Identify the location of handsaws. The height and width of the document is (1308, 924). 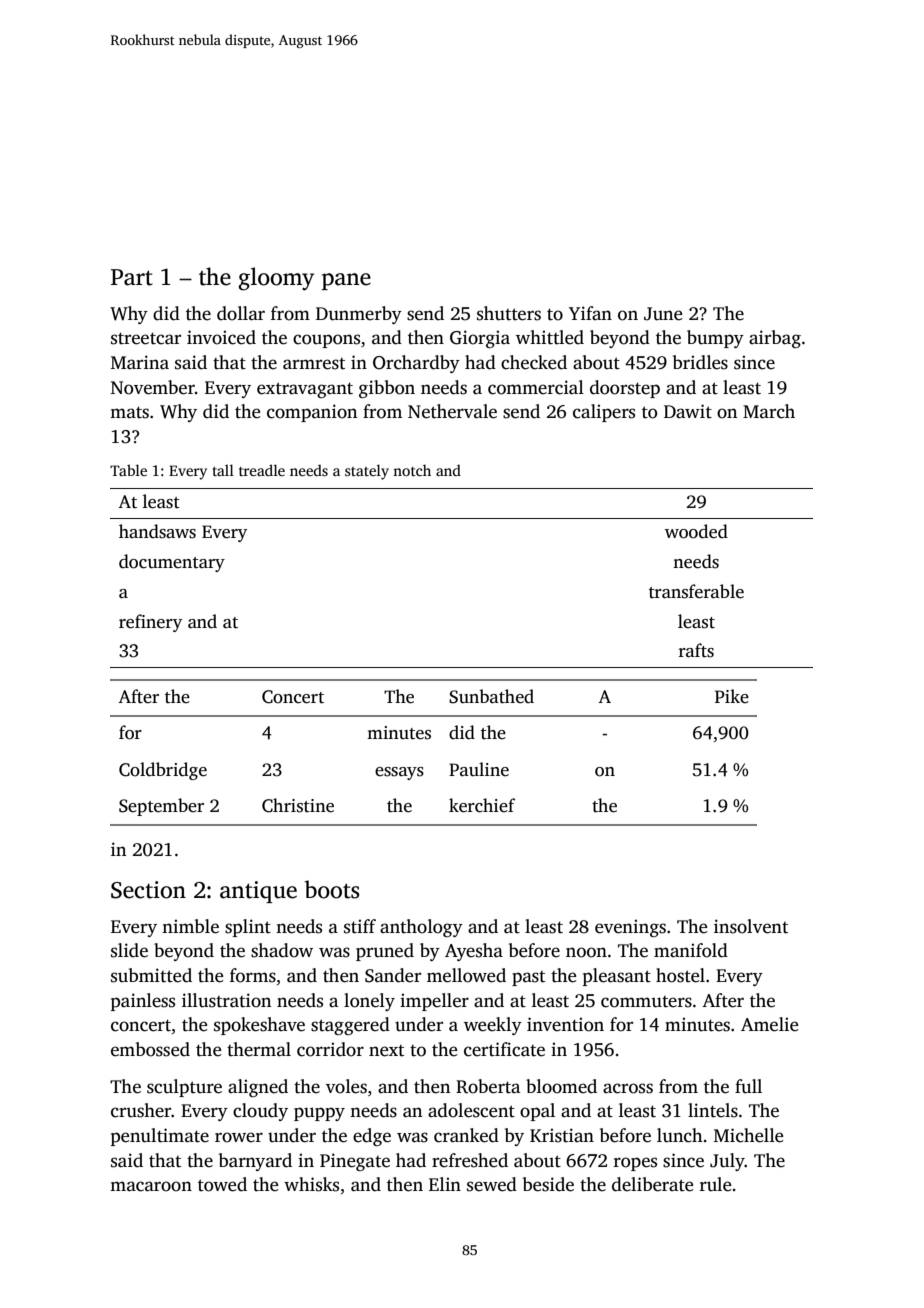
(157, 531).
